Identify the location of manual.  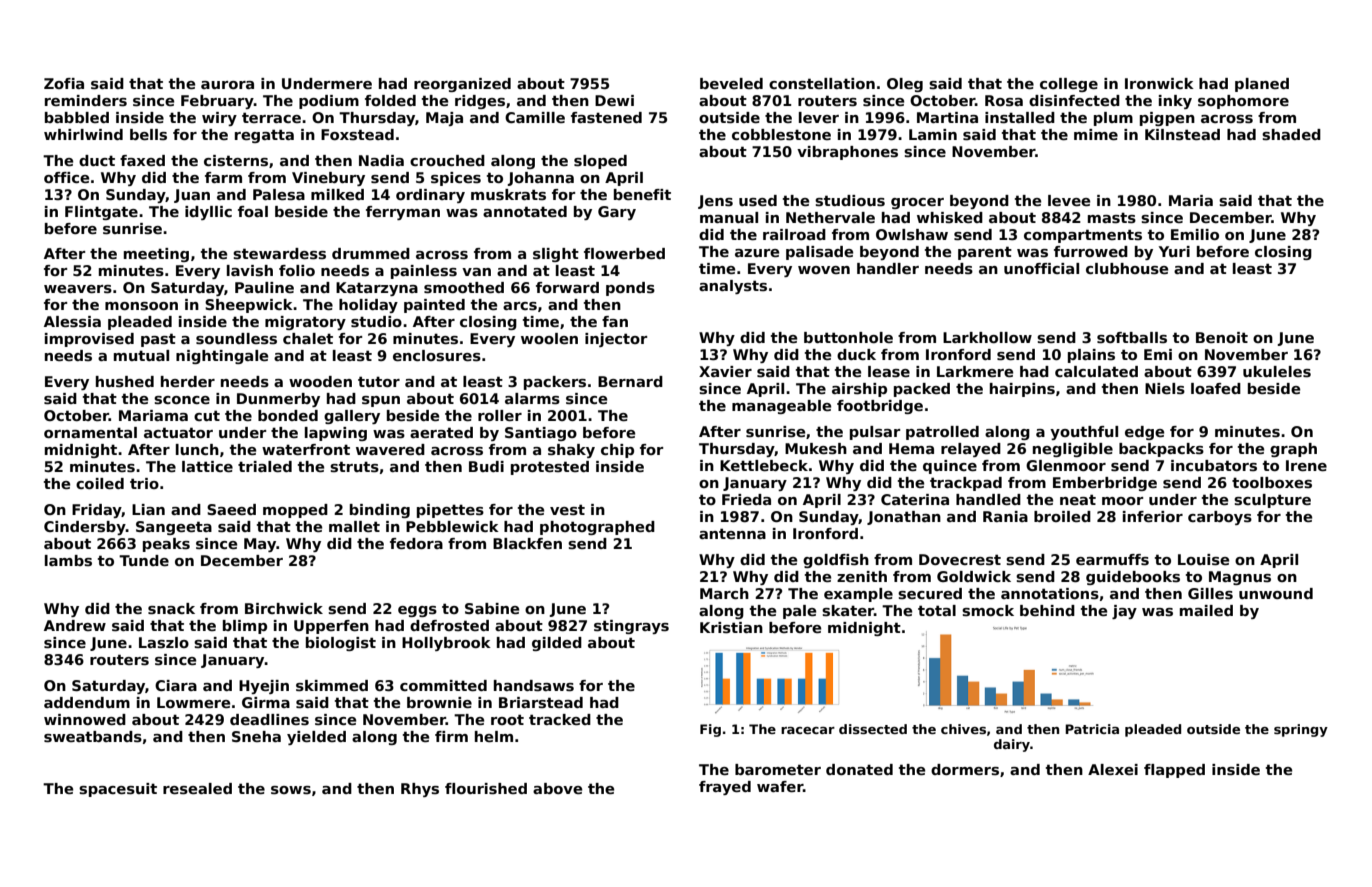
(729, 217).
